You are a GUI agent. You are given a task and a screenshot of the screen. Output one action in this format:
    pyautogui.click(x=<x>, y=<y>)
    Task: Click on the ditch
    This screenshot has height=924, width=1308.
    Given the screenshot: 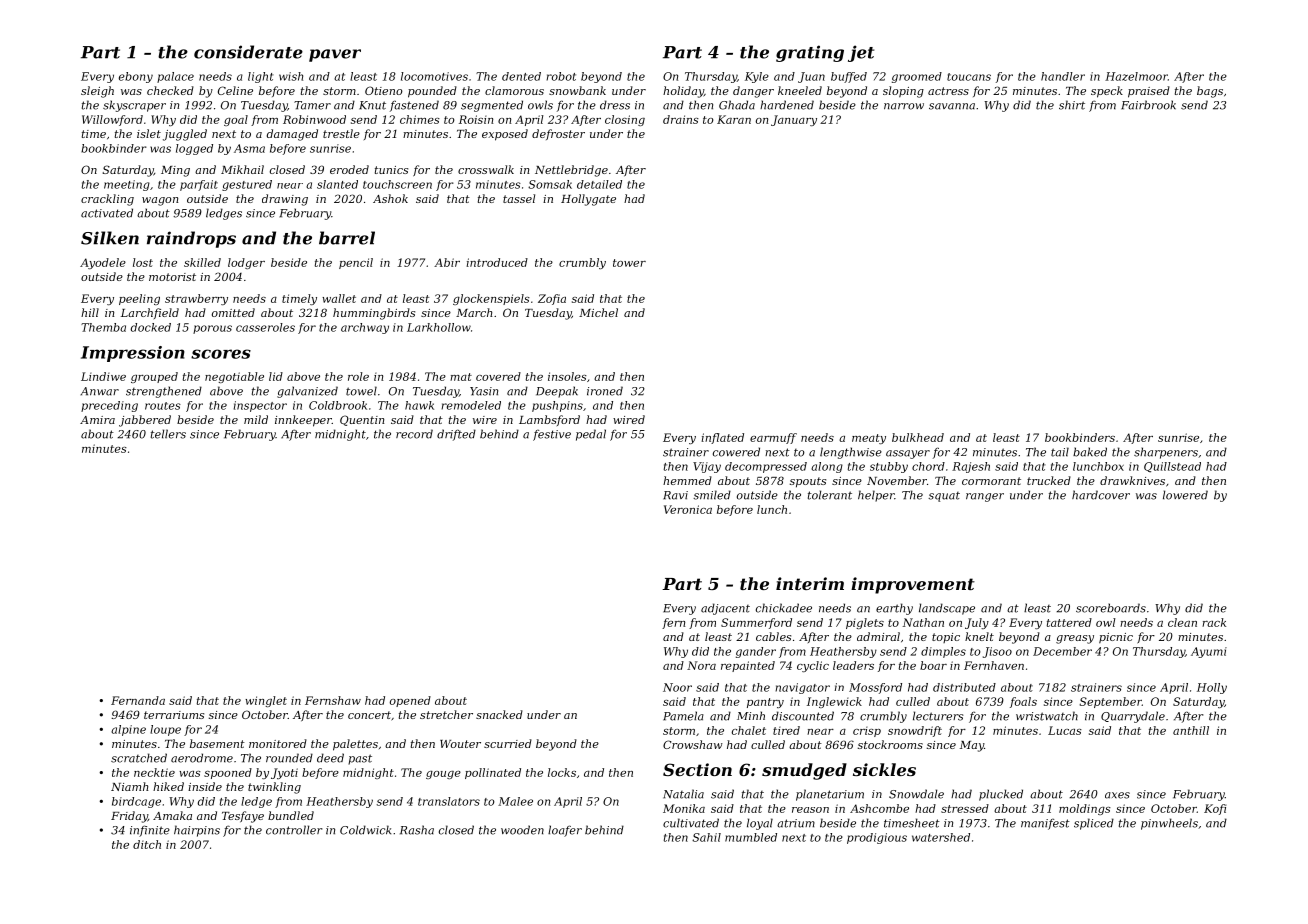 What is the action you would take?
    pyautogui.click(x=147, y=844)
